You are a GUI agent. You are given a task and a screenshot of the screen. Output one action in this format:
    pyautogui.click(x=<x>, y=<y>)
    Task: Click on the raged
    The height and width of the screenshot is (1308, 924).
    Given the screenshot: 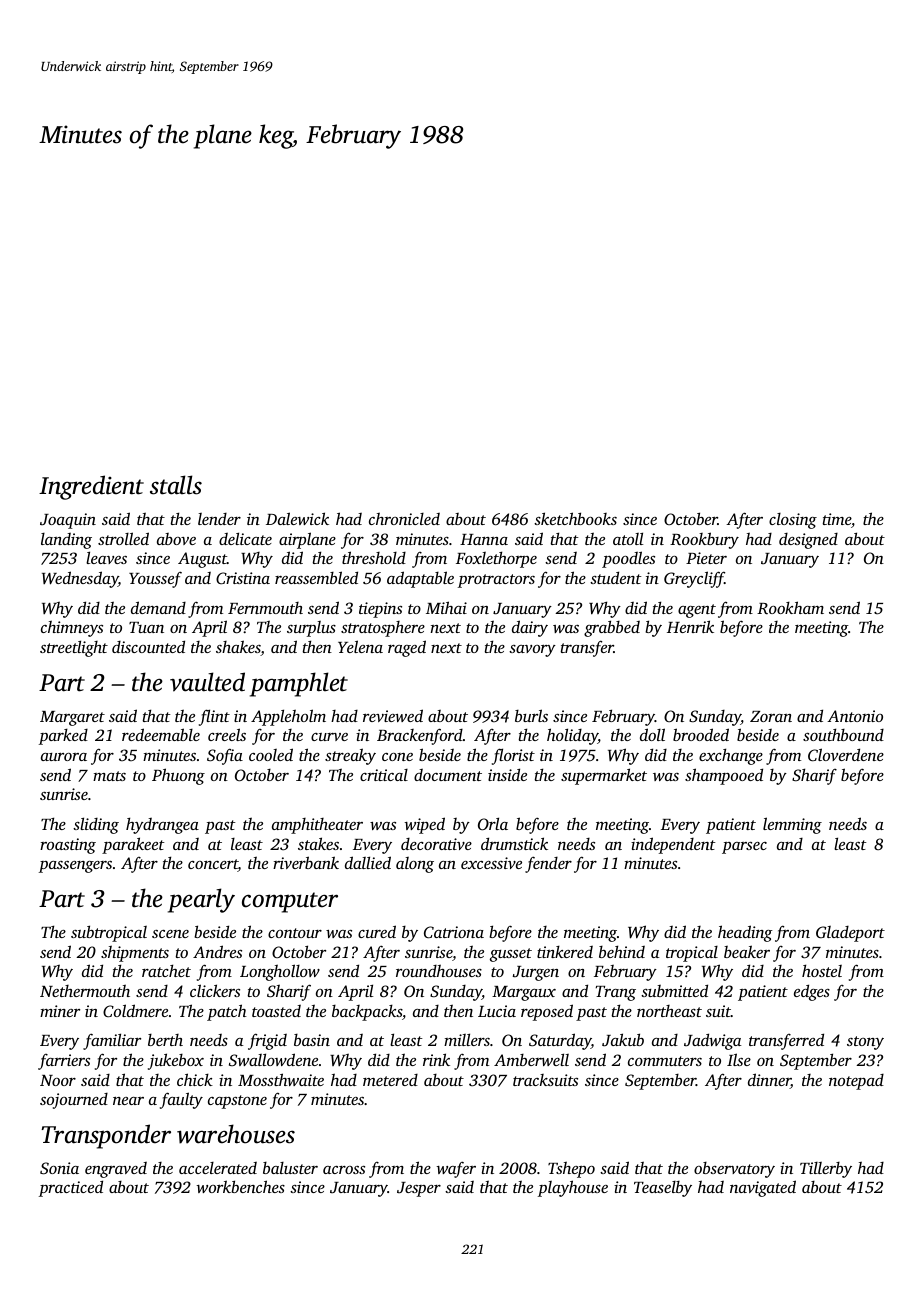 What is the action you would take?
    pyautogui.click(x=407, y=648)
